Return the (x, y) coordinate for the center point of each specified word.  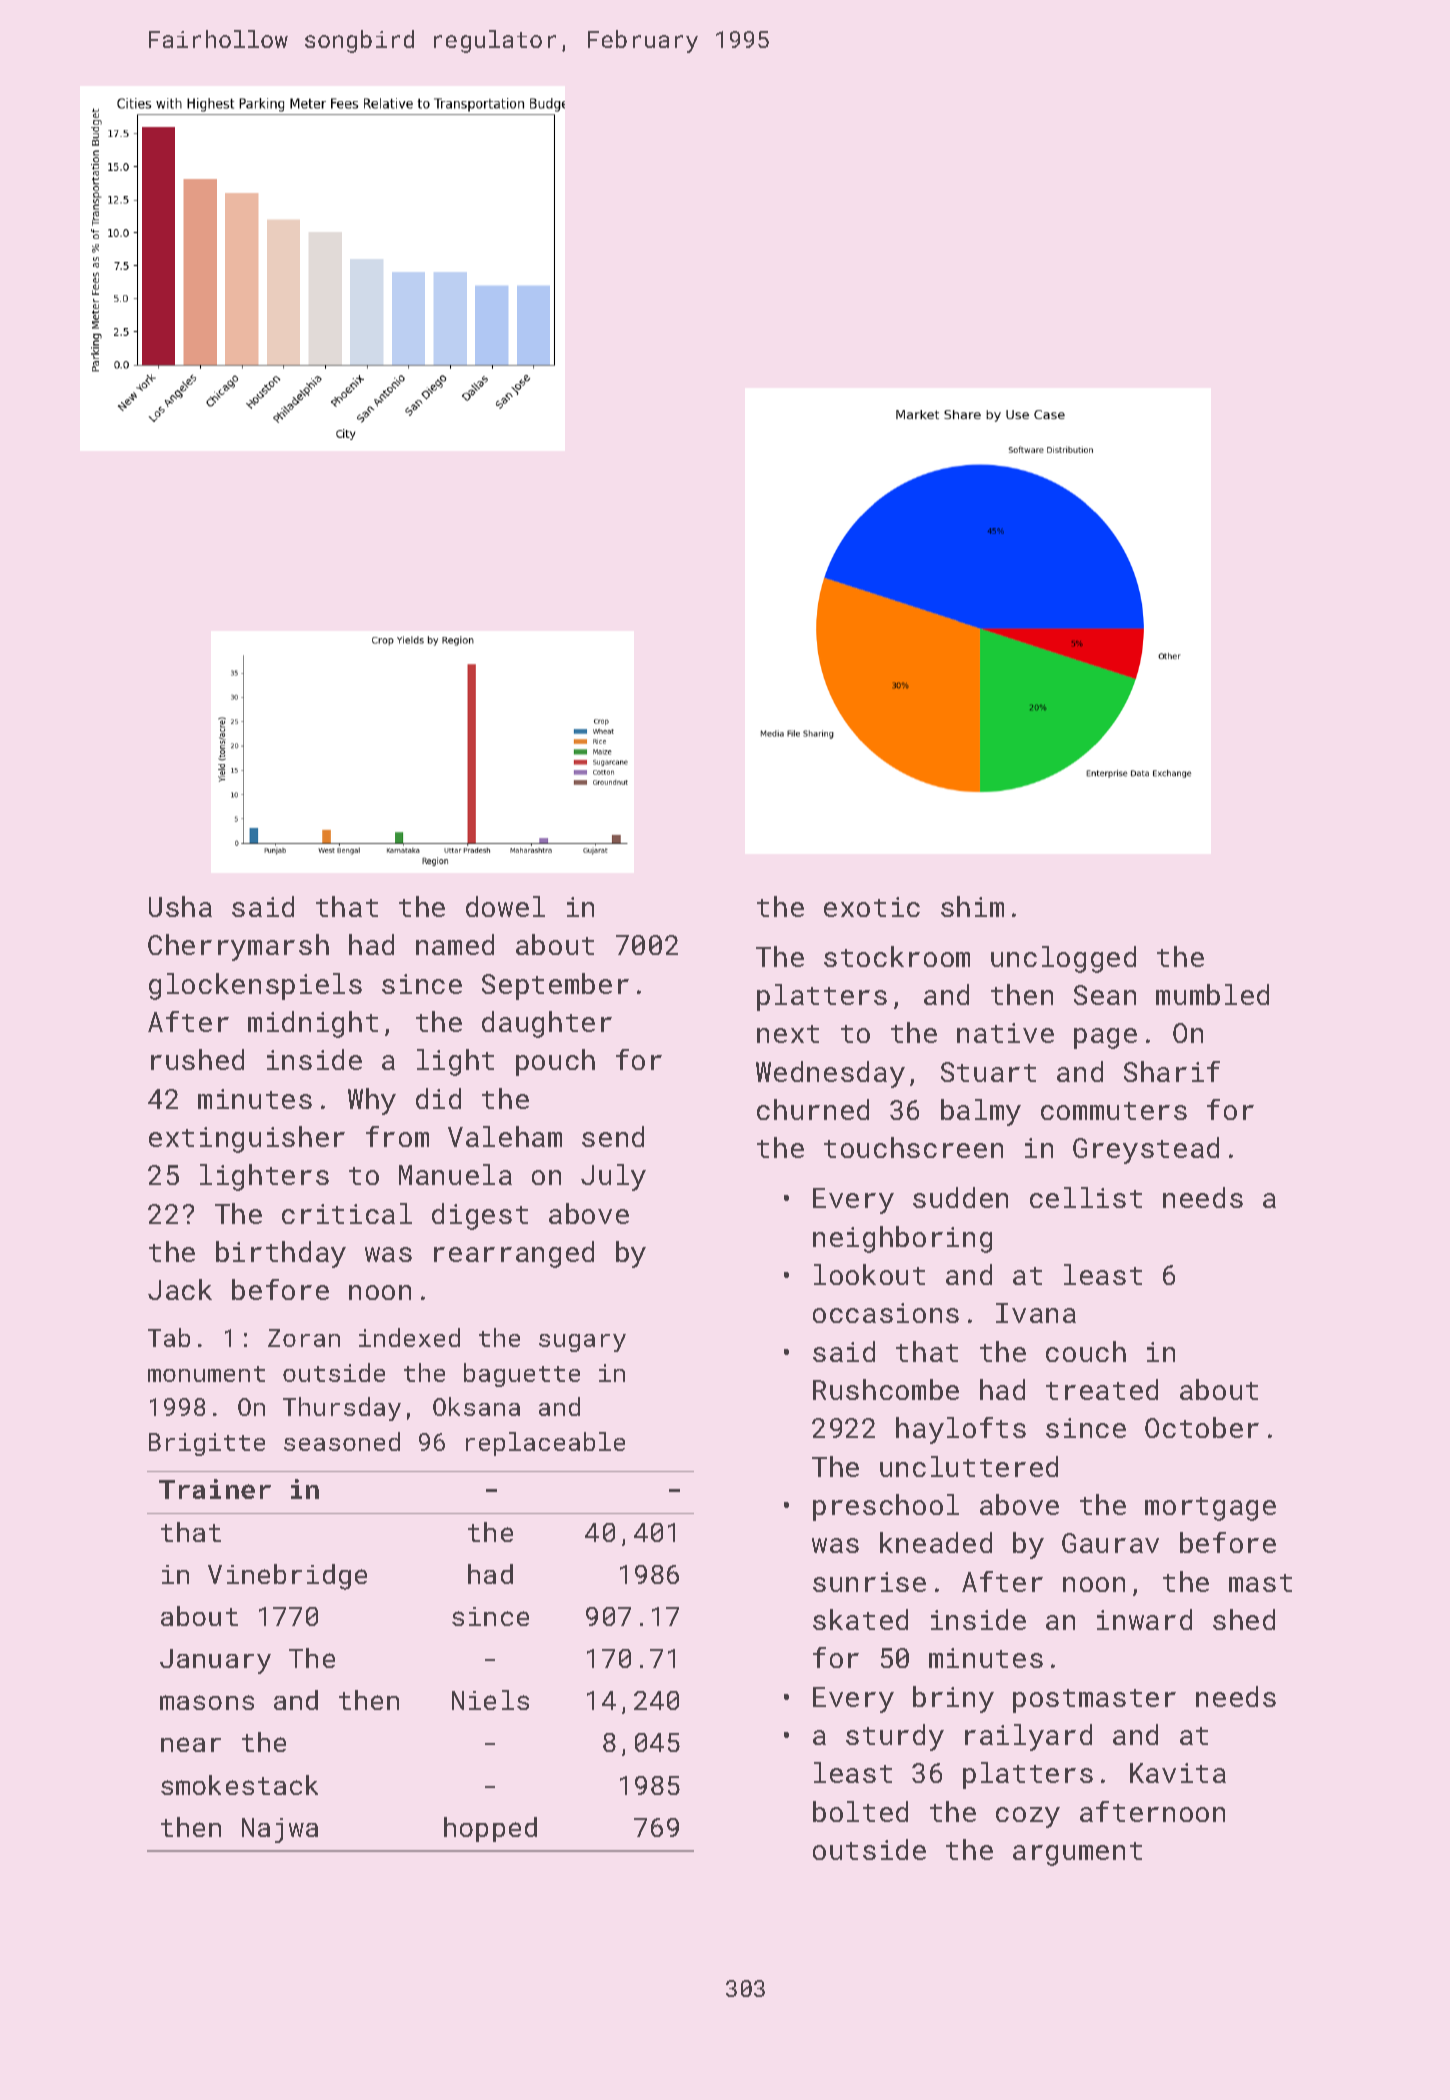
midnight (313, 1024)
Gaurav (1110, 1543)
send (613, 1136)
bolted (860, 1811)
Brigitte (207, 1444)
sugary (582, 1343)
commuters (1114, 1111)
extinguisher (247, 1139)
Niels (490, 1700)
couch (1086, 1351)
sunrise (869, 1582)
